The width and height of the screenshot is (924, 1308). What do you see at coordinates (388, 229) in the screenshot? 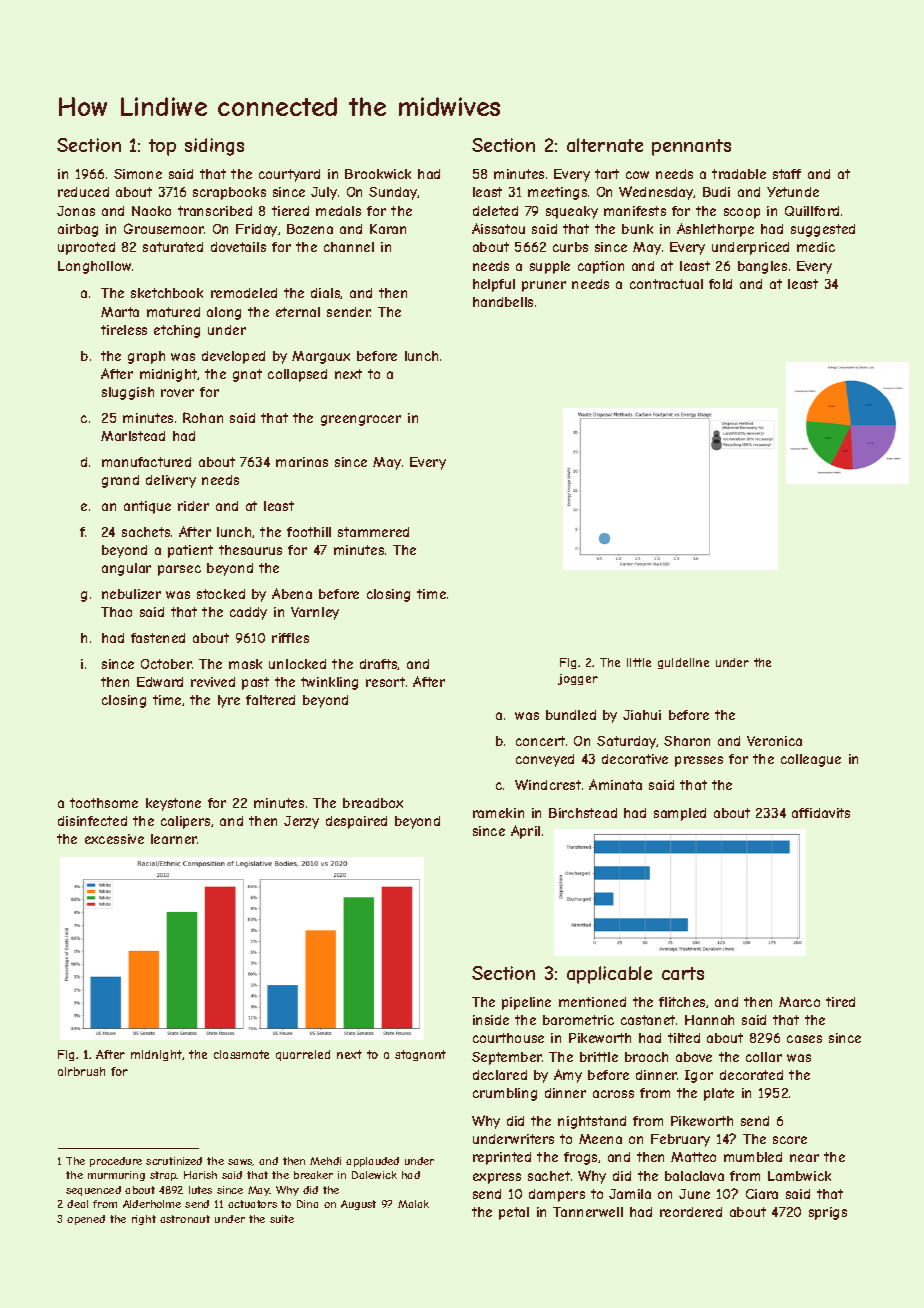
I see `Karan` at bounding box center [388, 229].
